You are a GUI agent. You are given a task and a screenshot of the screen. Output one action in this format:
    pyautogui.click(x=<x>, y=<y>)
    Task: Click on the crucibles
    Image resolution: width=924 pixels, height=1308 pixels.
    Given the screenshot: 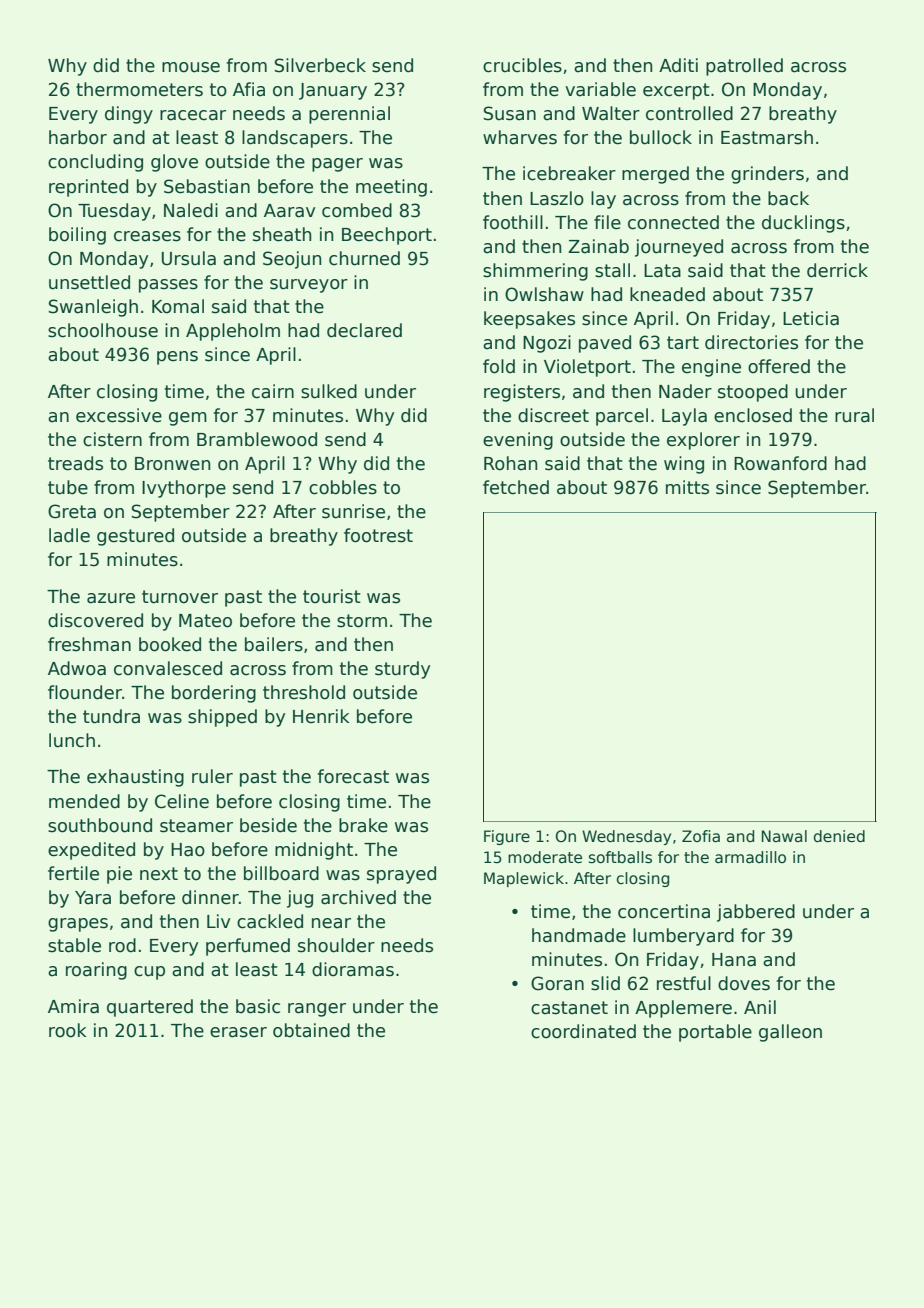 What is the action you would take?
    pyautogui.click(x=522, y=65)
